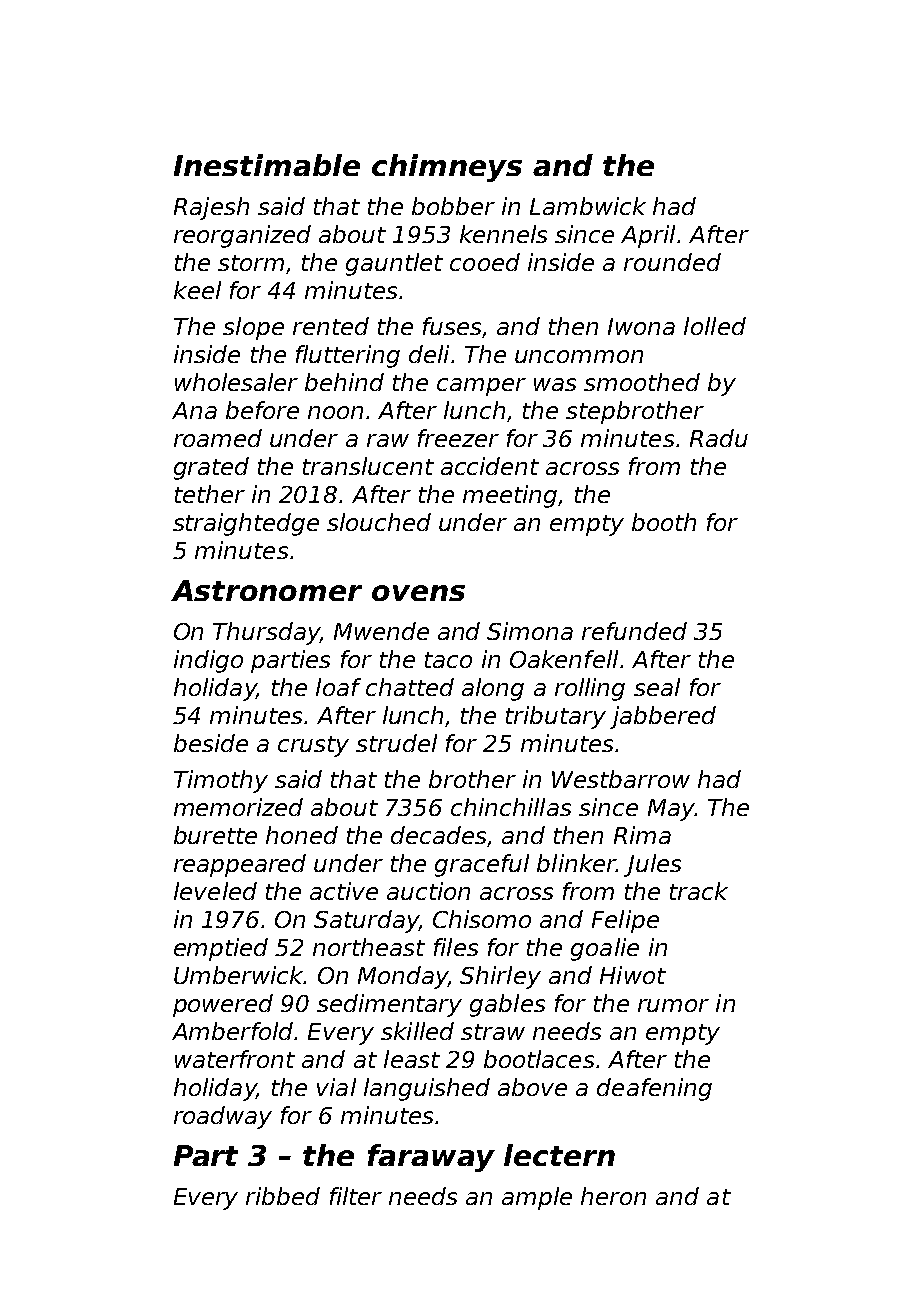 The height and width of the screenshot is (1311, 924). What do you see at coordinates (532, 1087) in the screenshot?
I see `above` at bounding box center [532, 1087].
